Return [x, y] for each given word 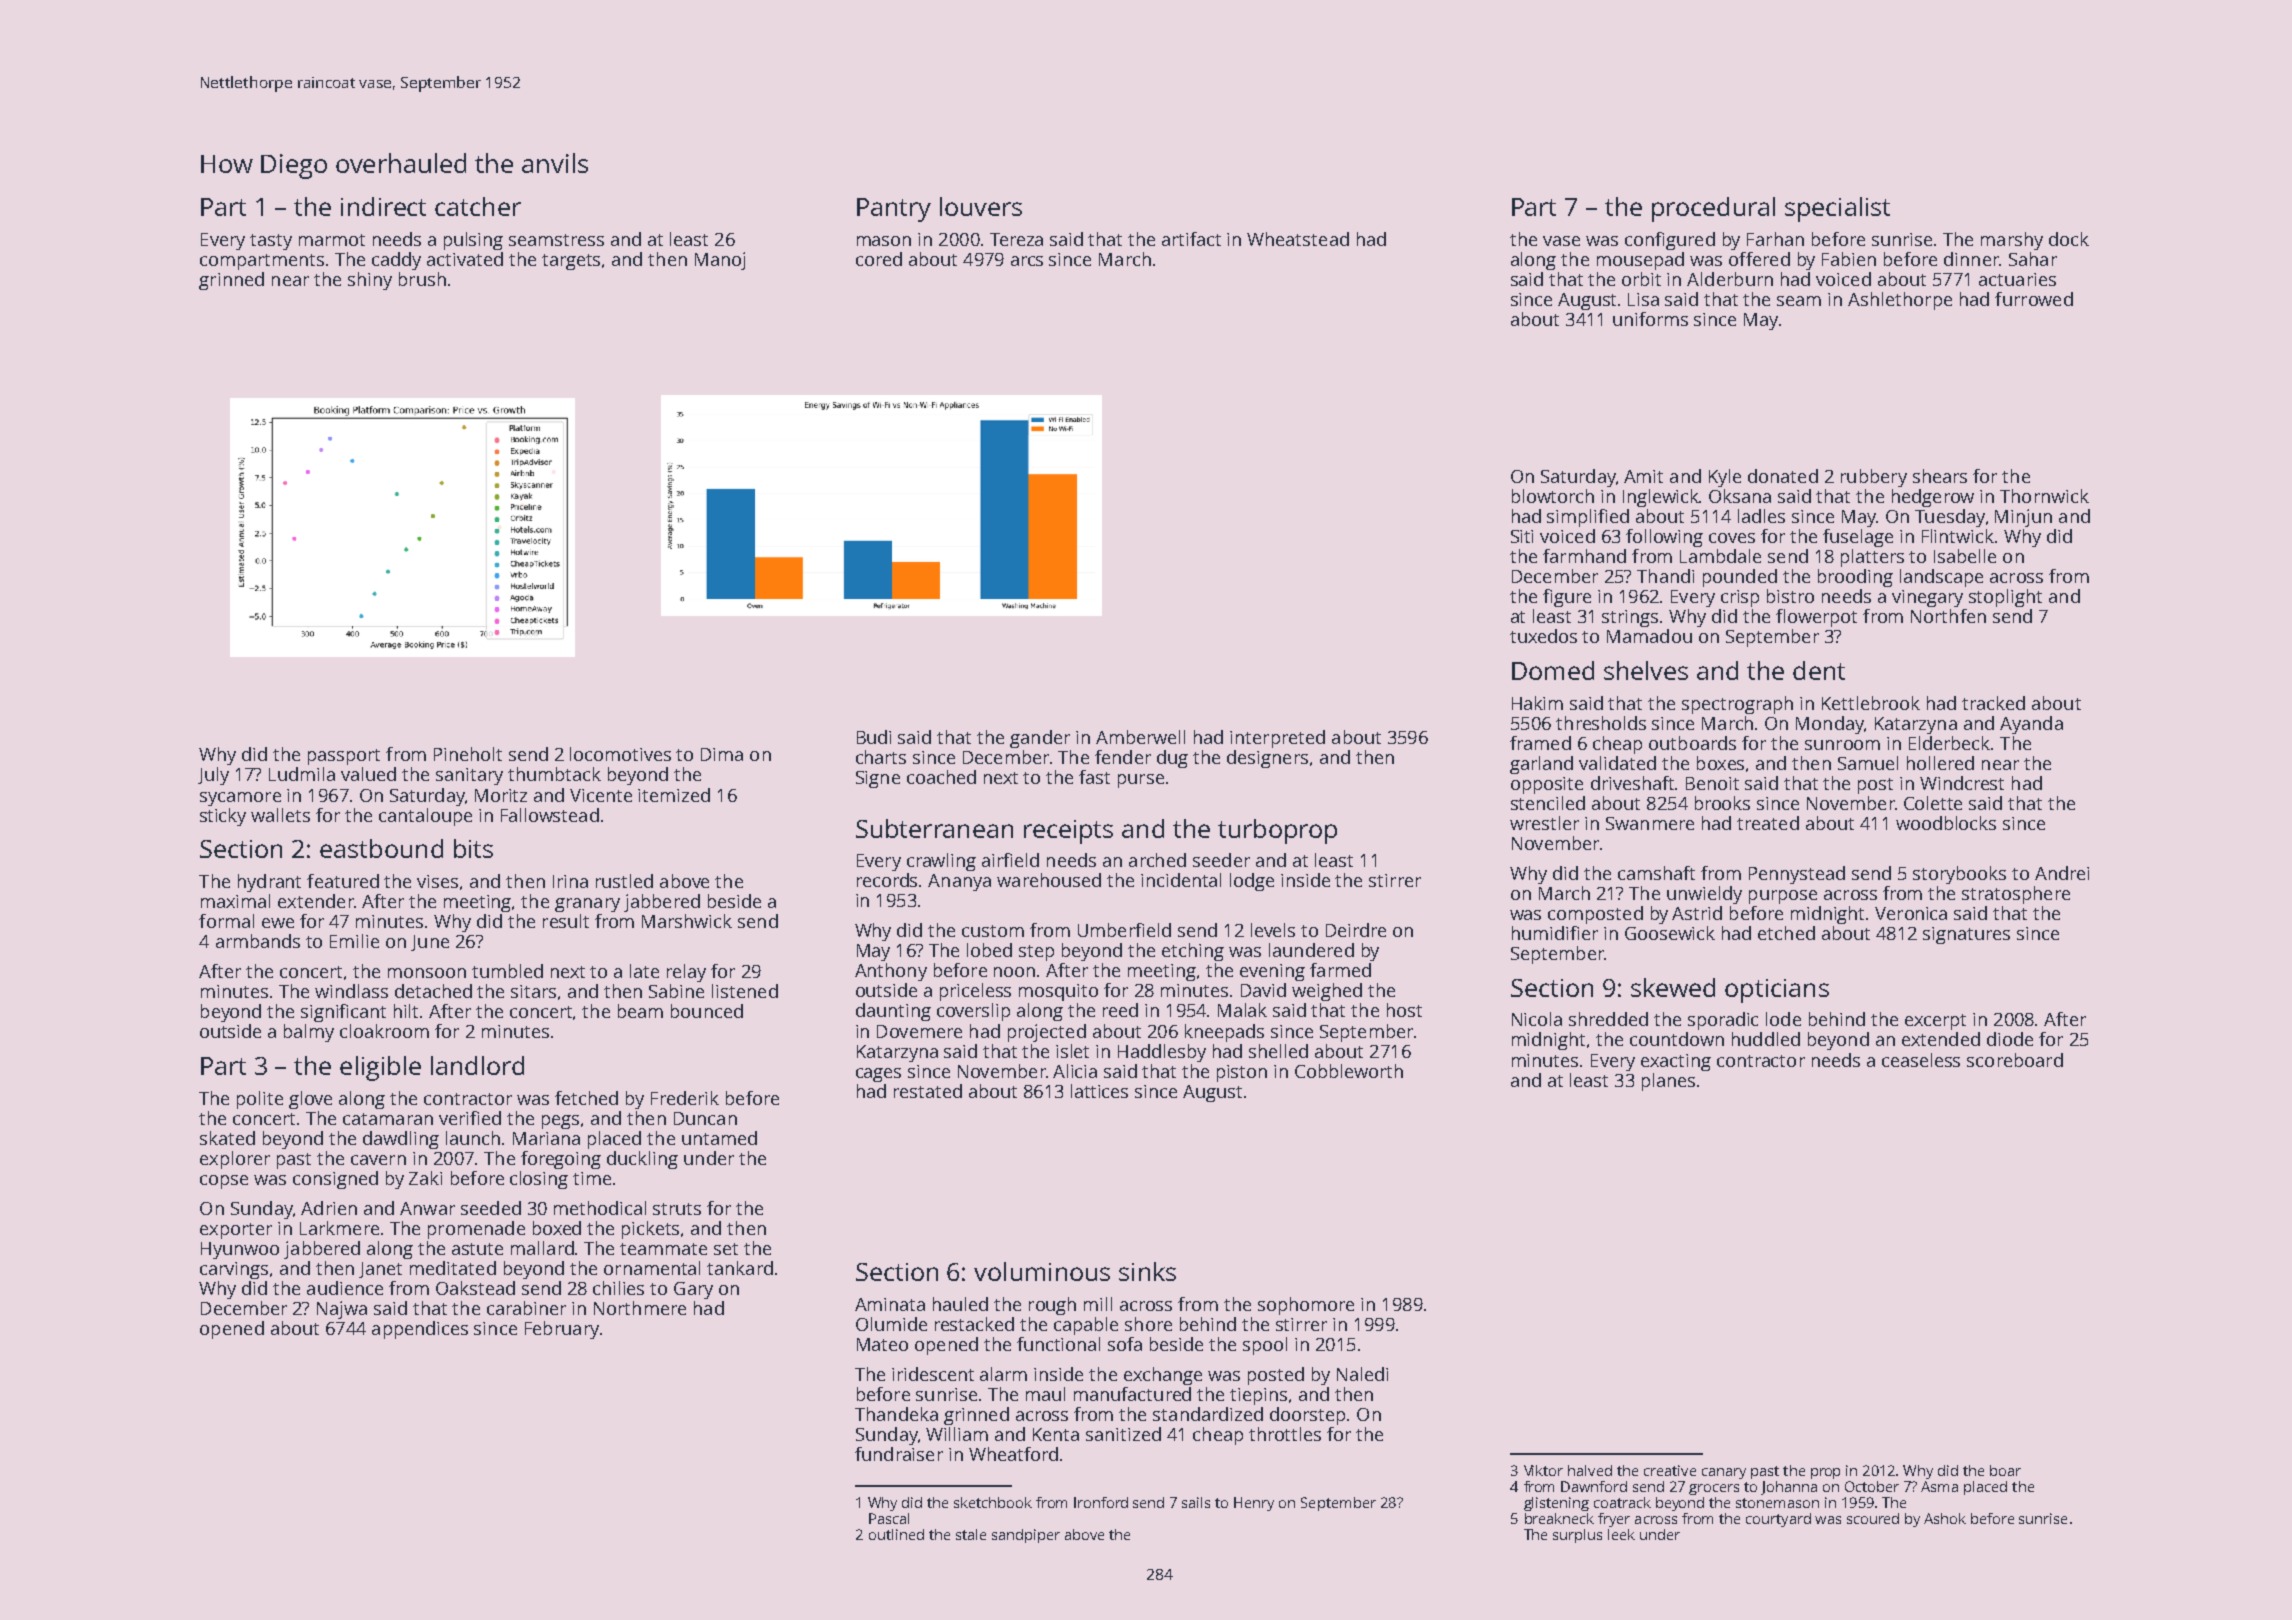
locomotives [620, 754]
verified [470, 1118]
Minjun [2023, 518]
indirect [383, 206]
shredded [1608, 1019]
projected [1047, 1033]
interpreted [1277, 739]
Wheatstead [1298, 239]
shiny [370, 281]
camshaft [1656, 873]
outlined [896, 1534]
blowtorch [1553, 496]
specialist [1837, 209]
